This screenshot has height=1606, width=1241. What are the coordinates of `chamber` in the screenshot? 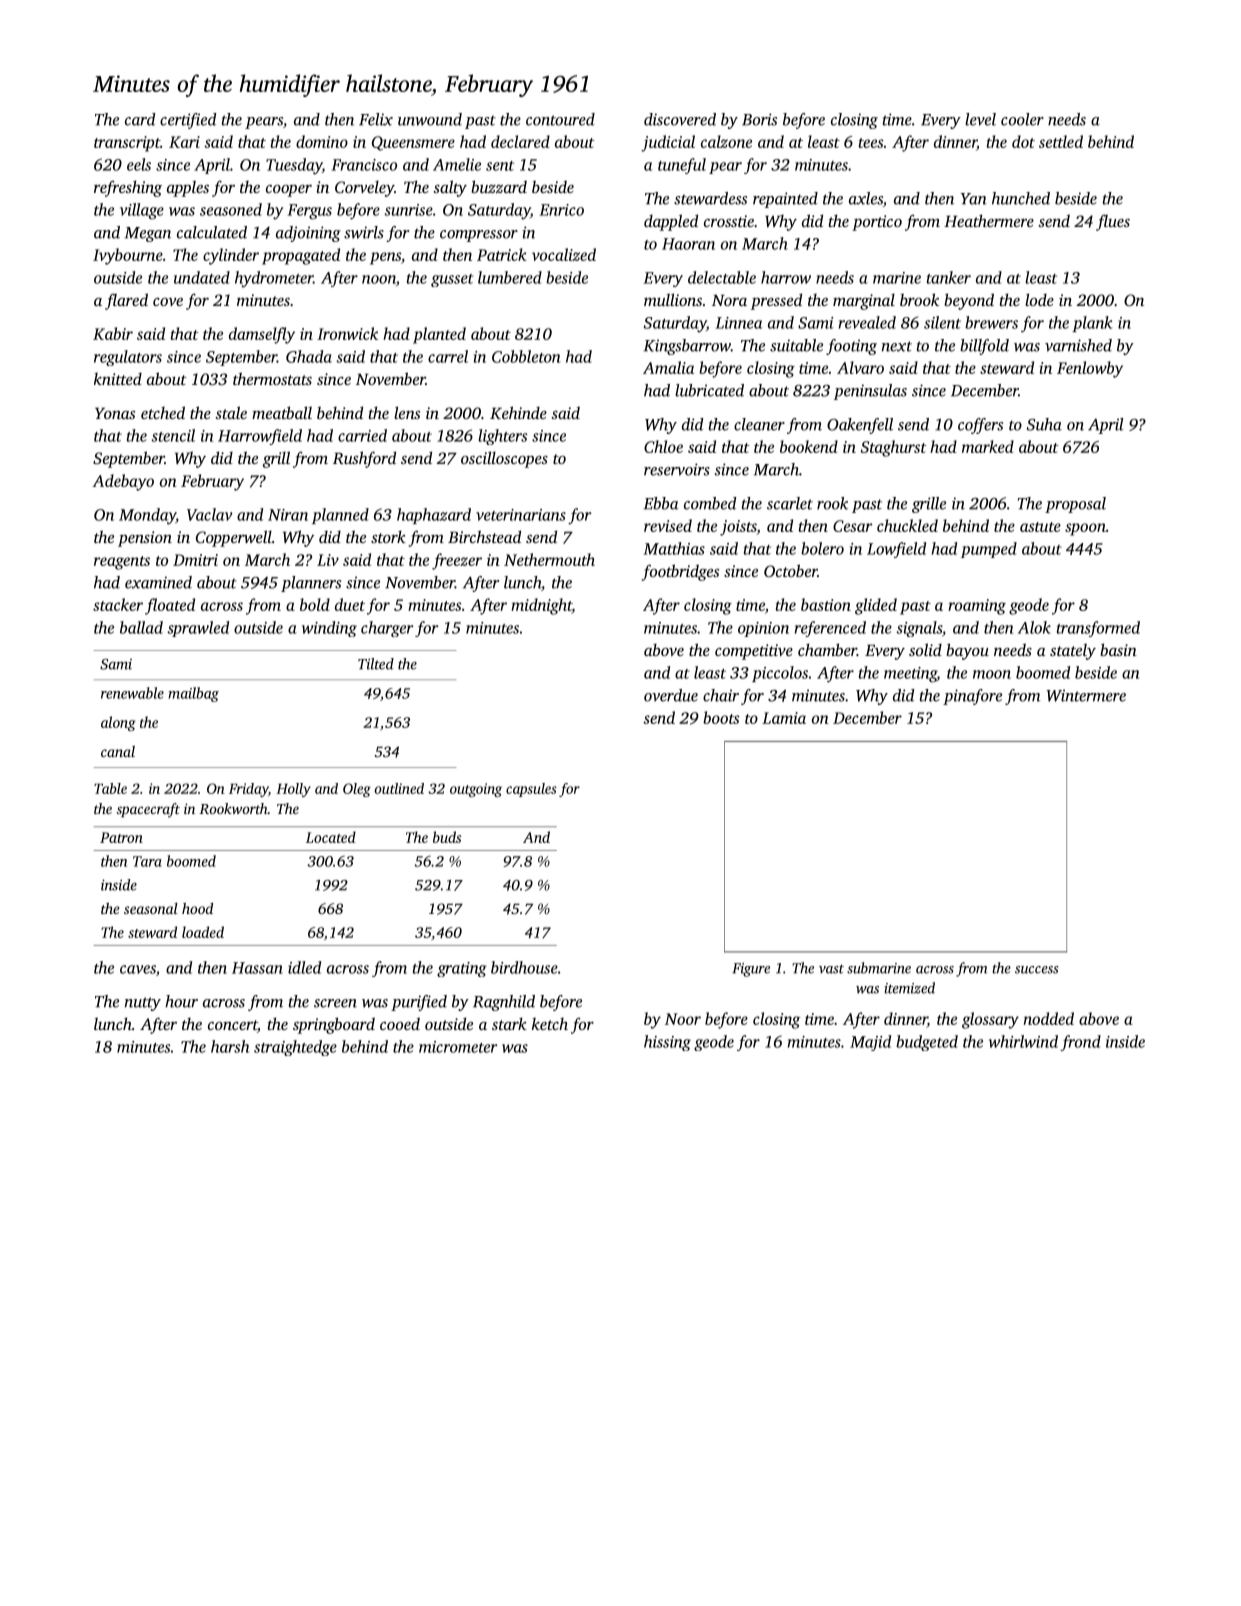 It's located at (827, 649).
